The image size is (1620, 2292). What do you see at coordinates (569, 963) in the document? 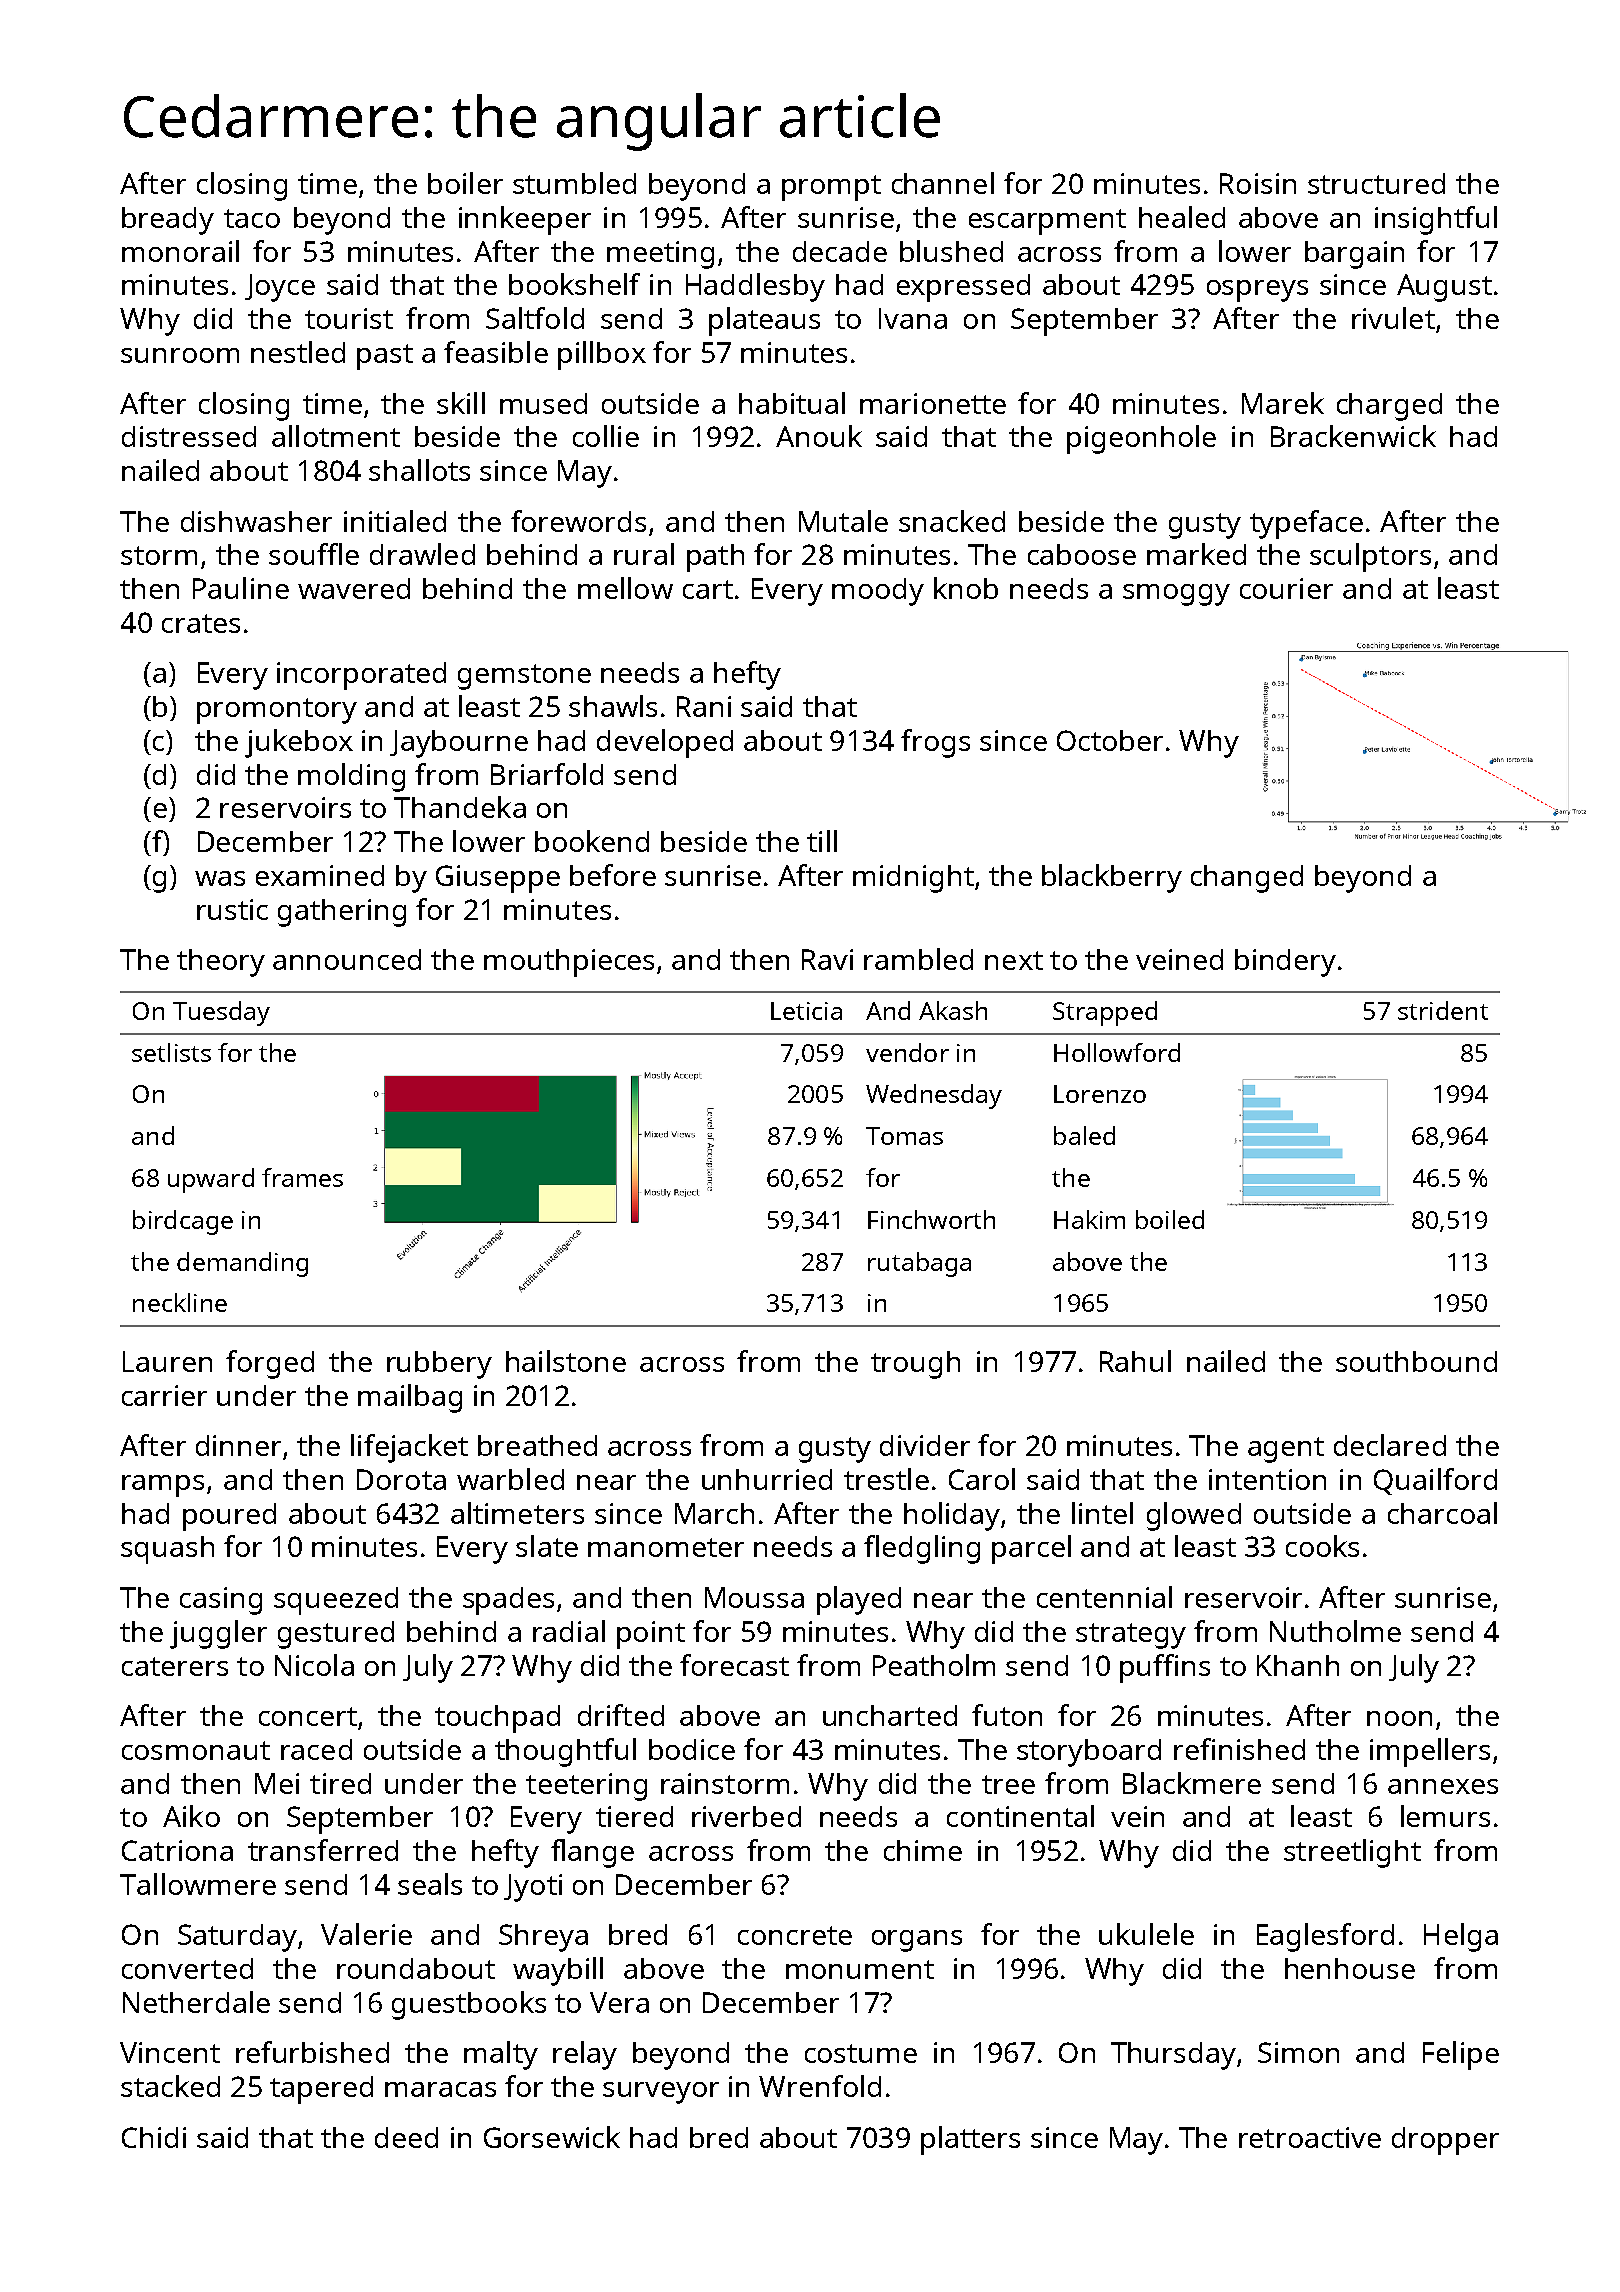
I see `mouthpieces` at bounding box center [569, 963].
